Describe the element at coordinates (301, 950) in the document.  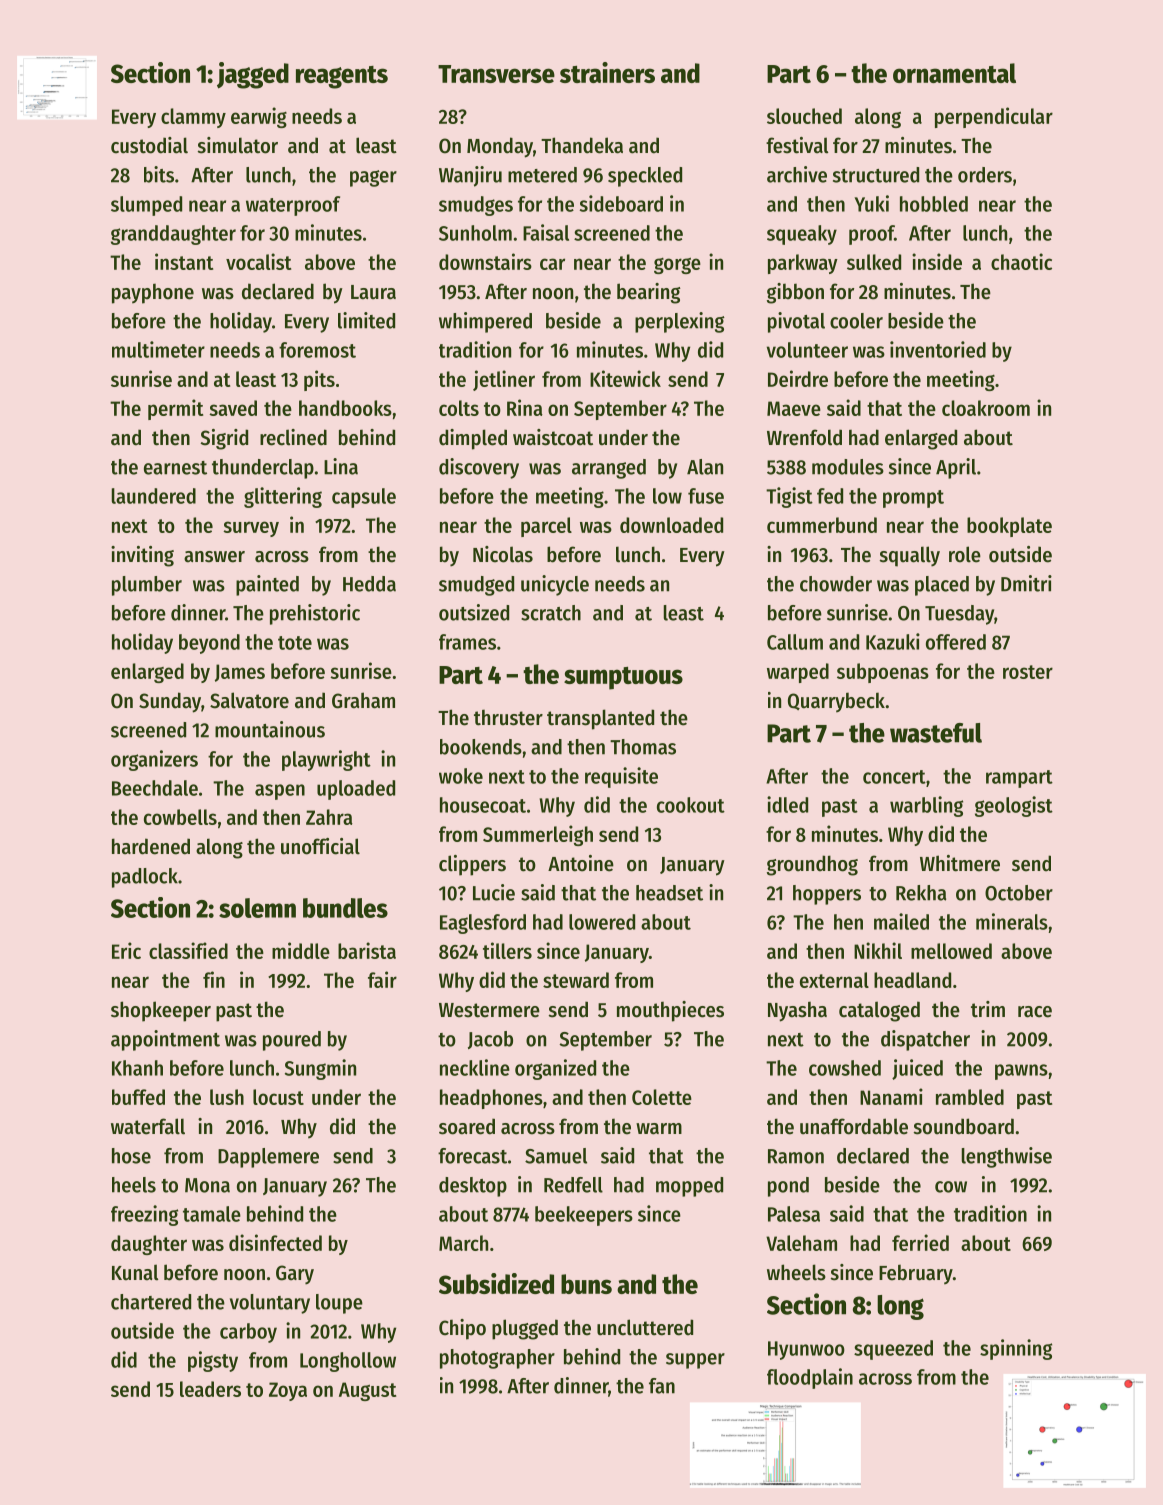
I see `middle` at that location.
